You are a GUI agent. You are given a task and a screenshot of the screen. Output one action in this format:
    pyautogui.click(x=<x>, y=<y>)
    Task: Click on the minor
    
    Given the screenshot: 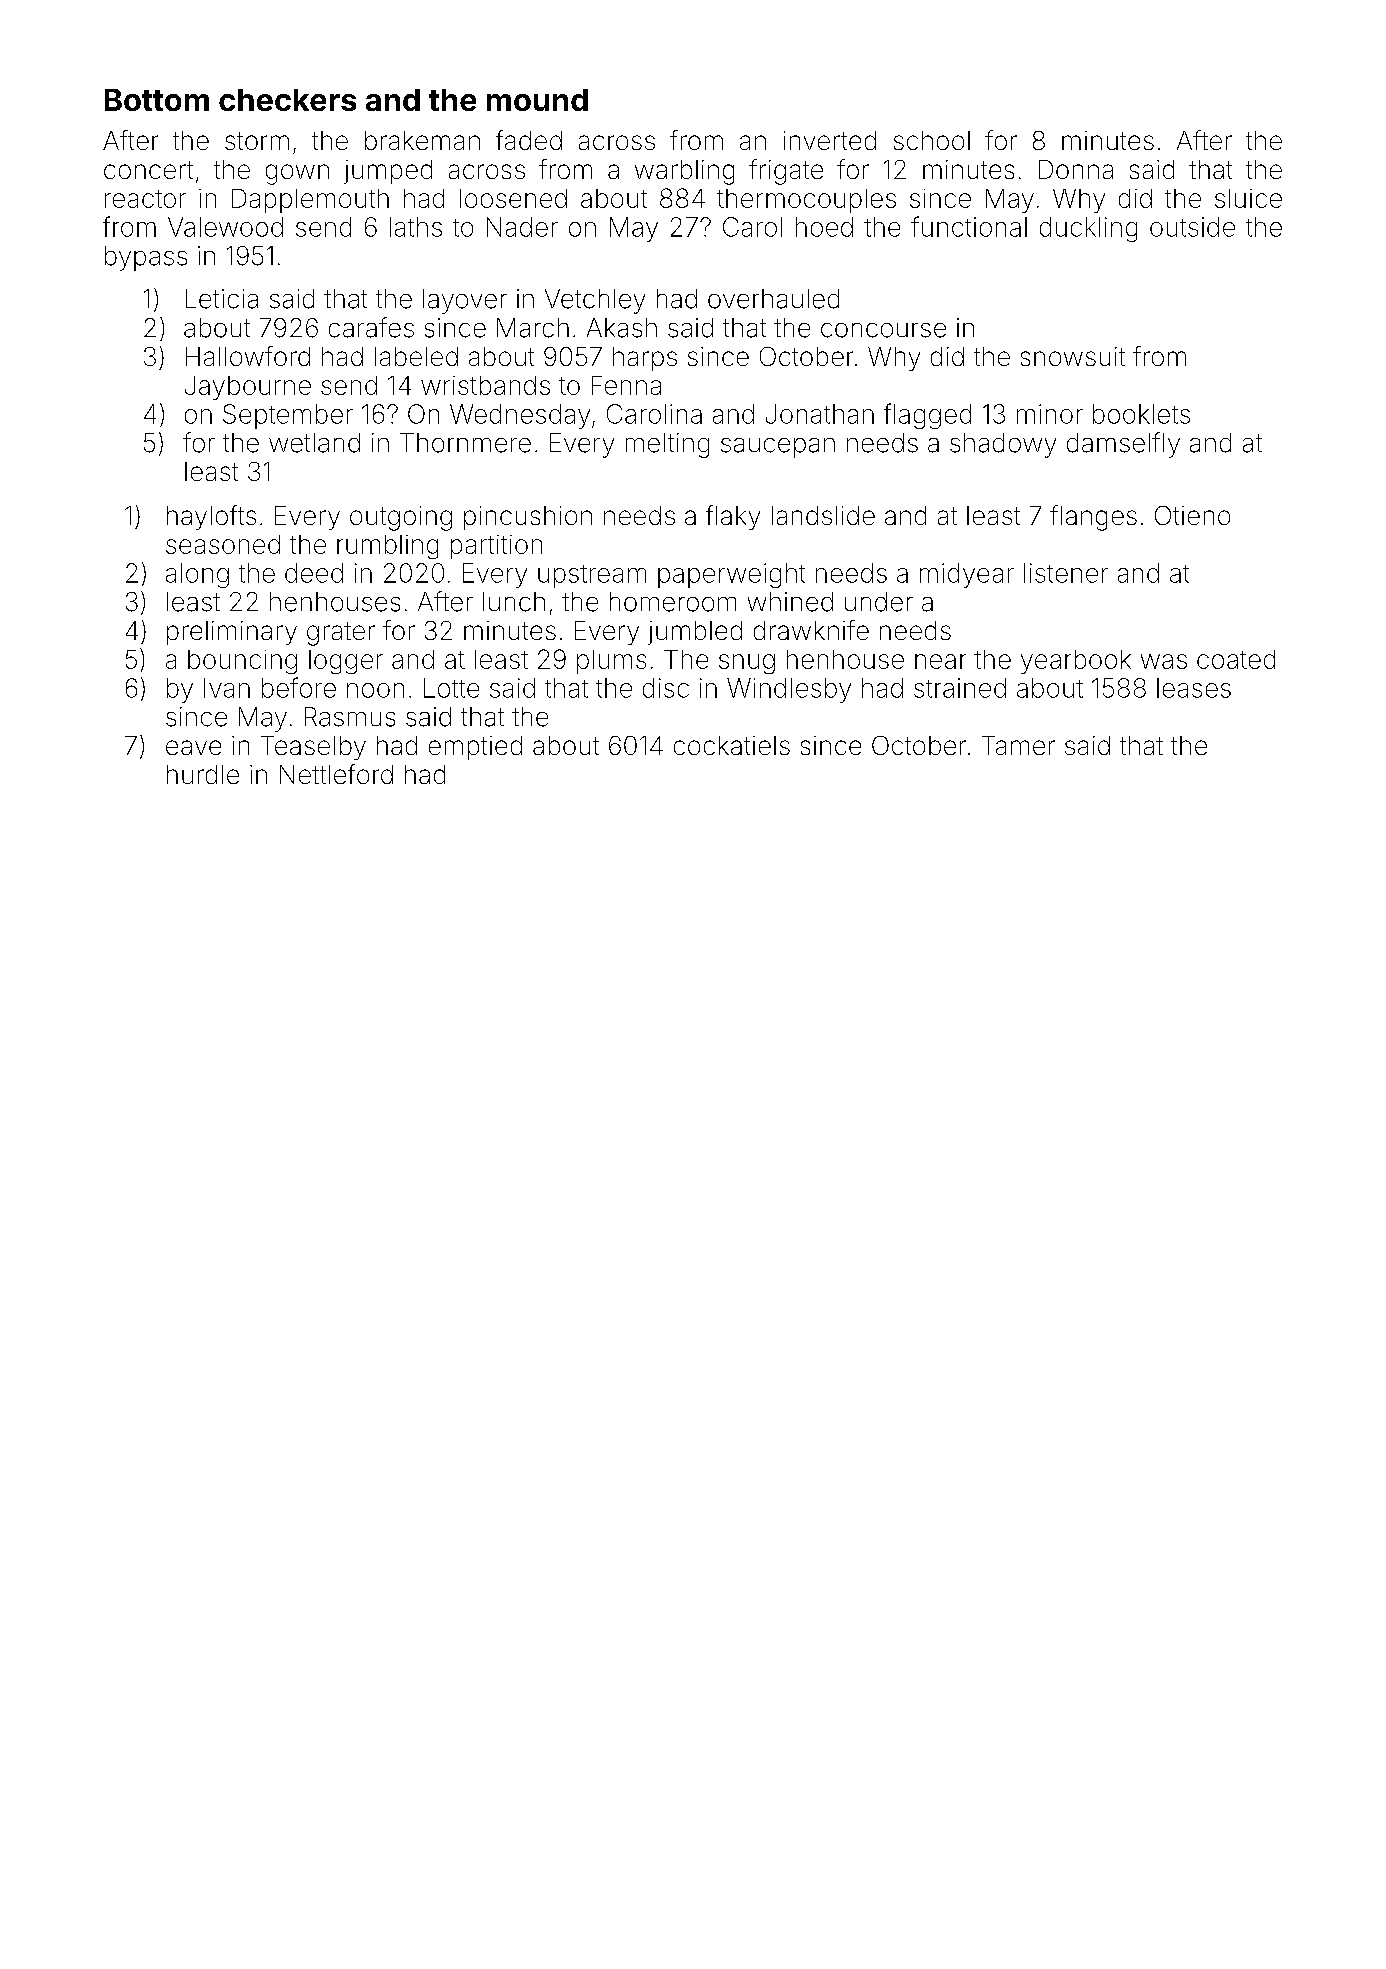 What is the action you would take?
    pyautogui.click(x=1050, y=414)
